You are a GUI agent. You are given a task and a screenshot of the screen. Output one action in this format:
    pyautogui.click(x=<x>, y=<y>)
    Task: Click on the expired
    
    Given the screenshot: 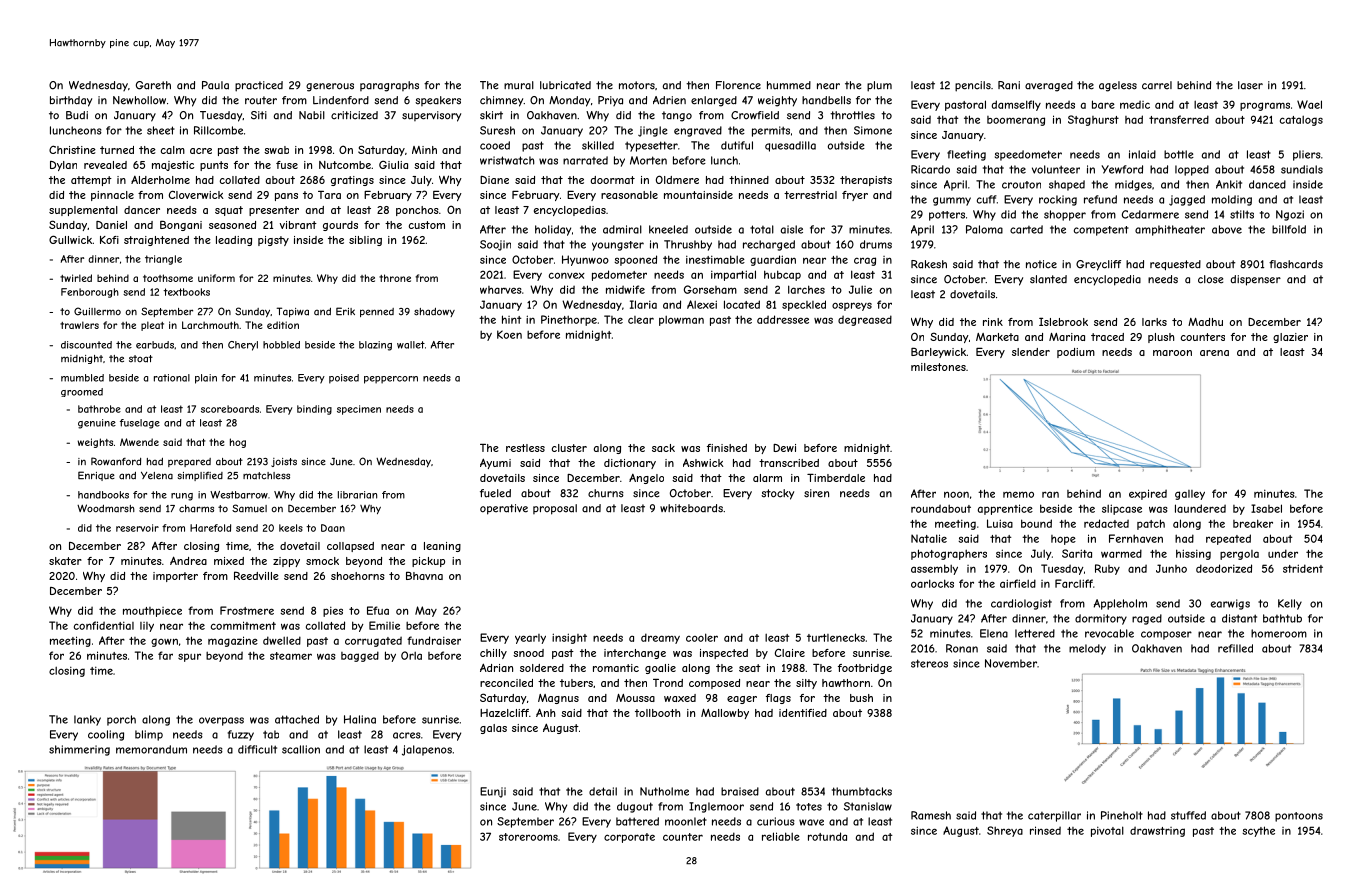 What is the action you would take?
    pyautogui.click(x=1148, y=494)
